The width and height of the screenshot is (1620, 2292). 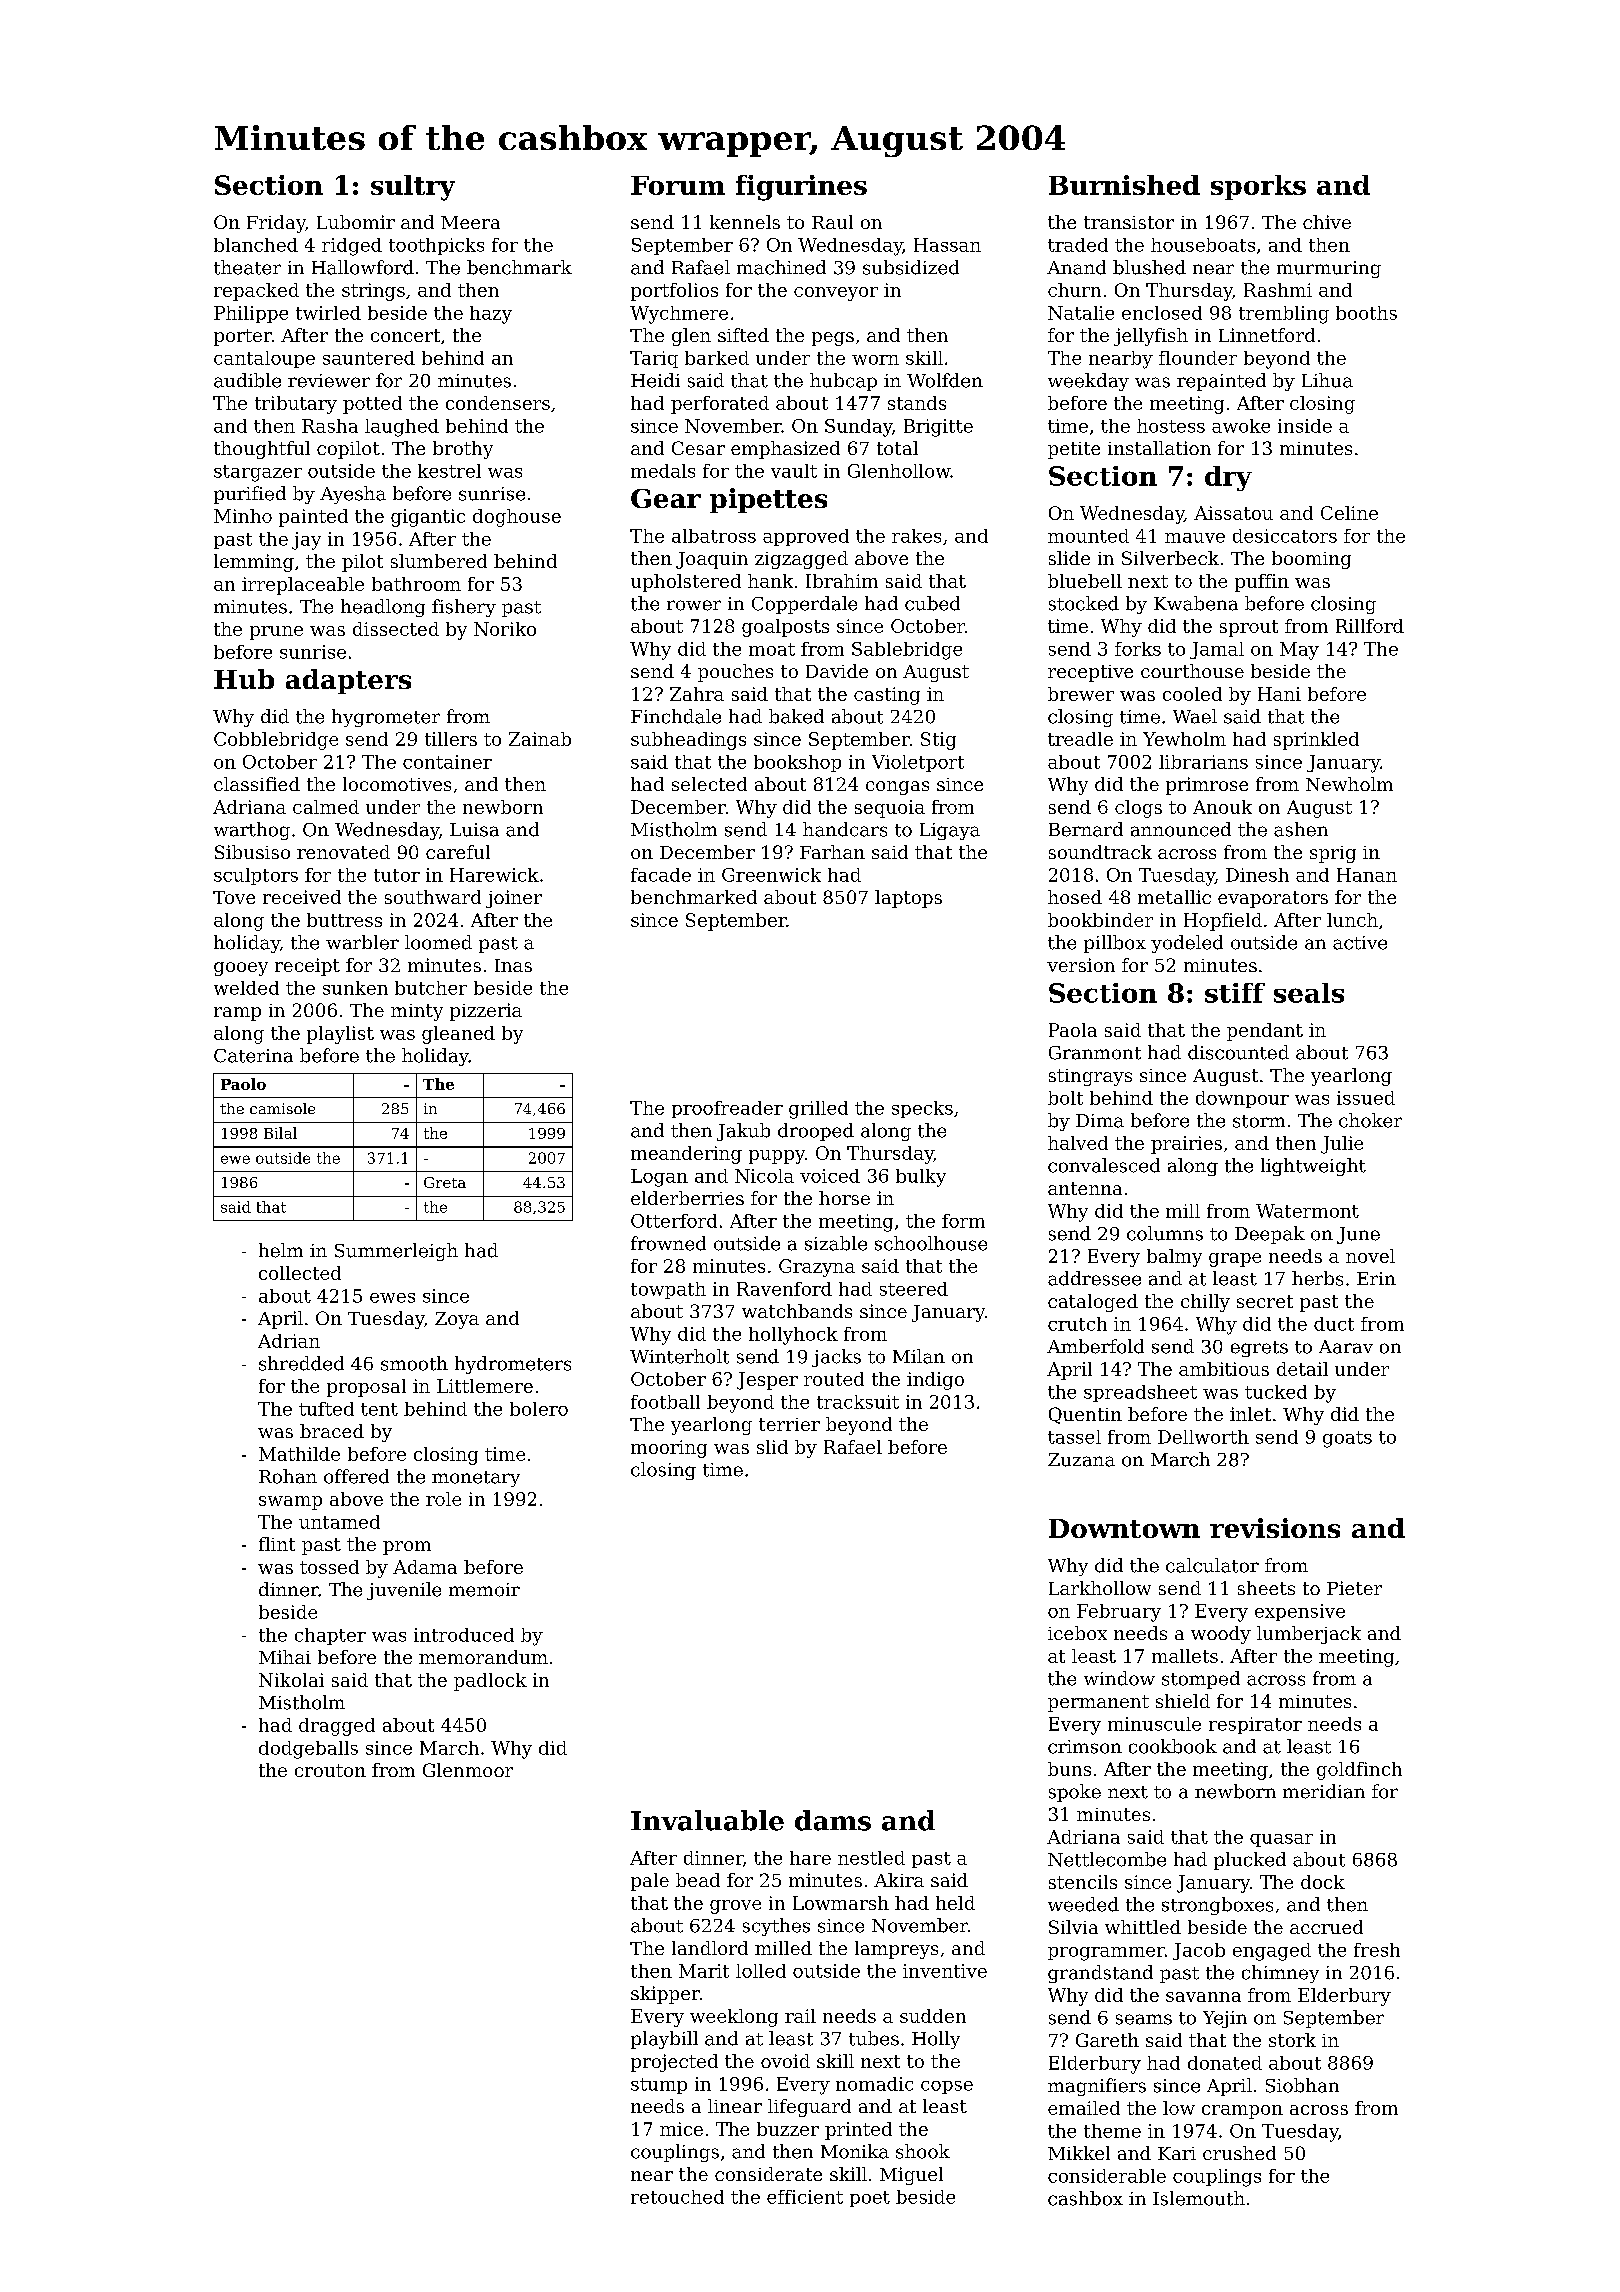 What do you see at coordinates (933, 2016) in the screenshot?
I see `sudden` at bounding box center [933, 2016].
